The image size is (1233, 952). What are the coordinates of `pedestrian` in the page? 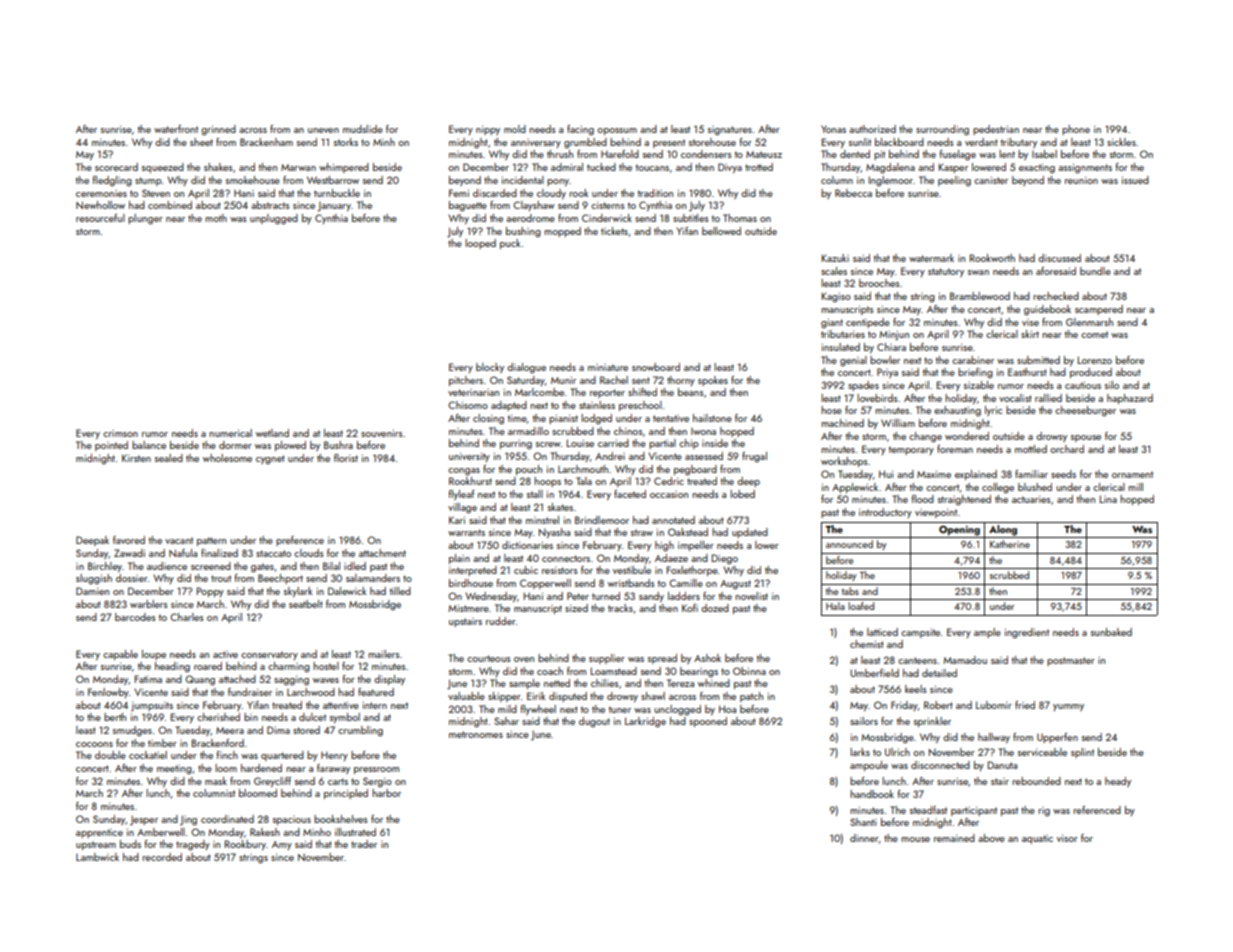 It's located at (996, 130).
